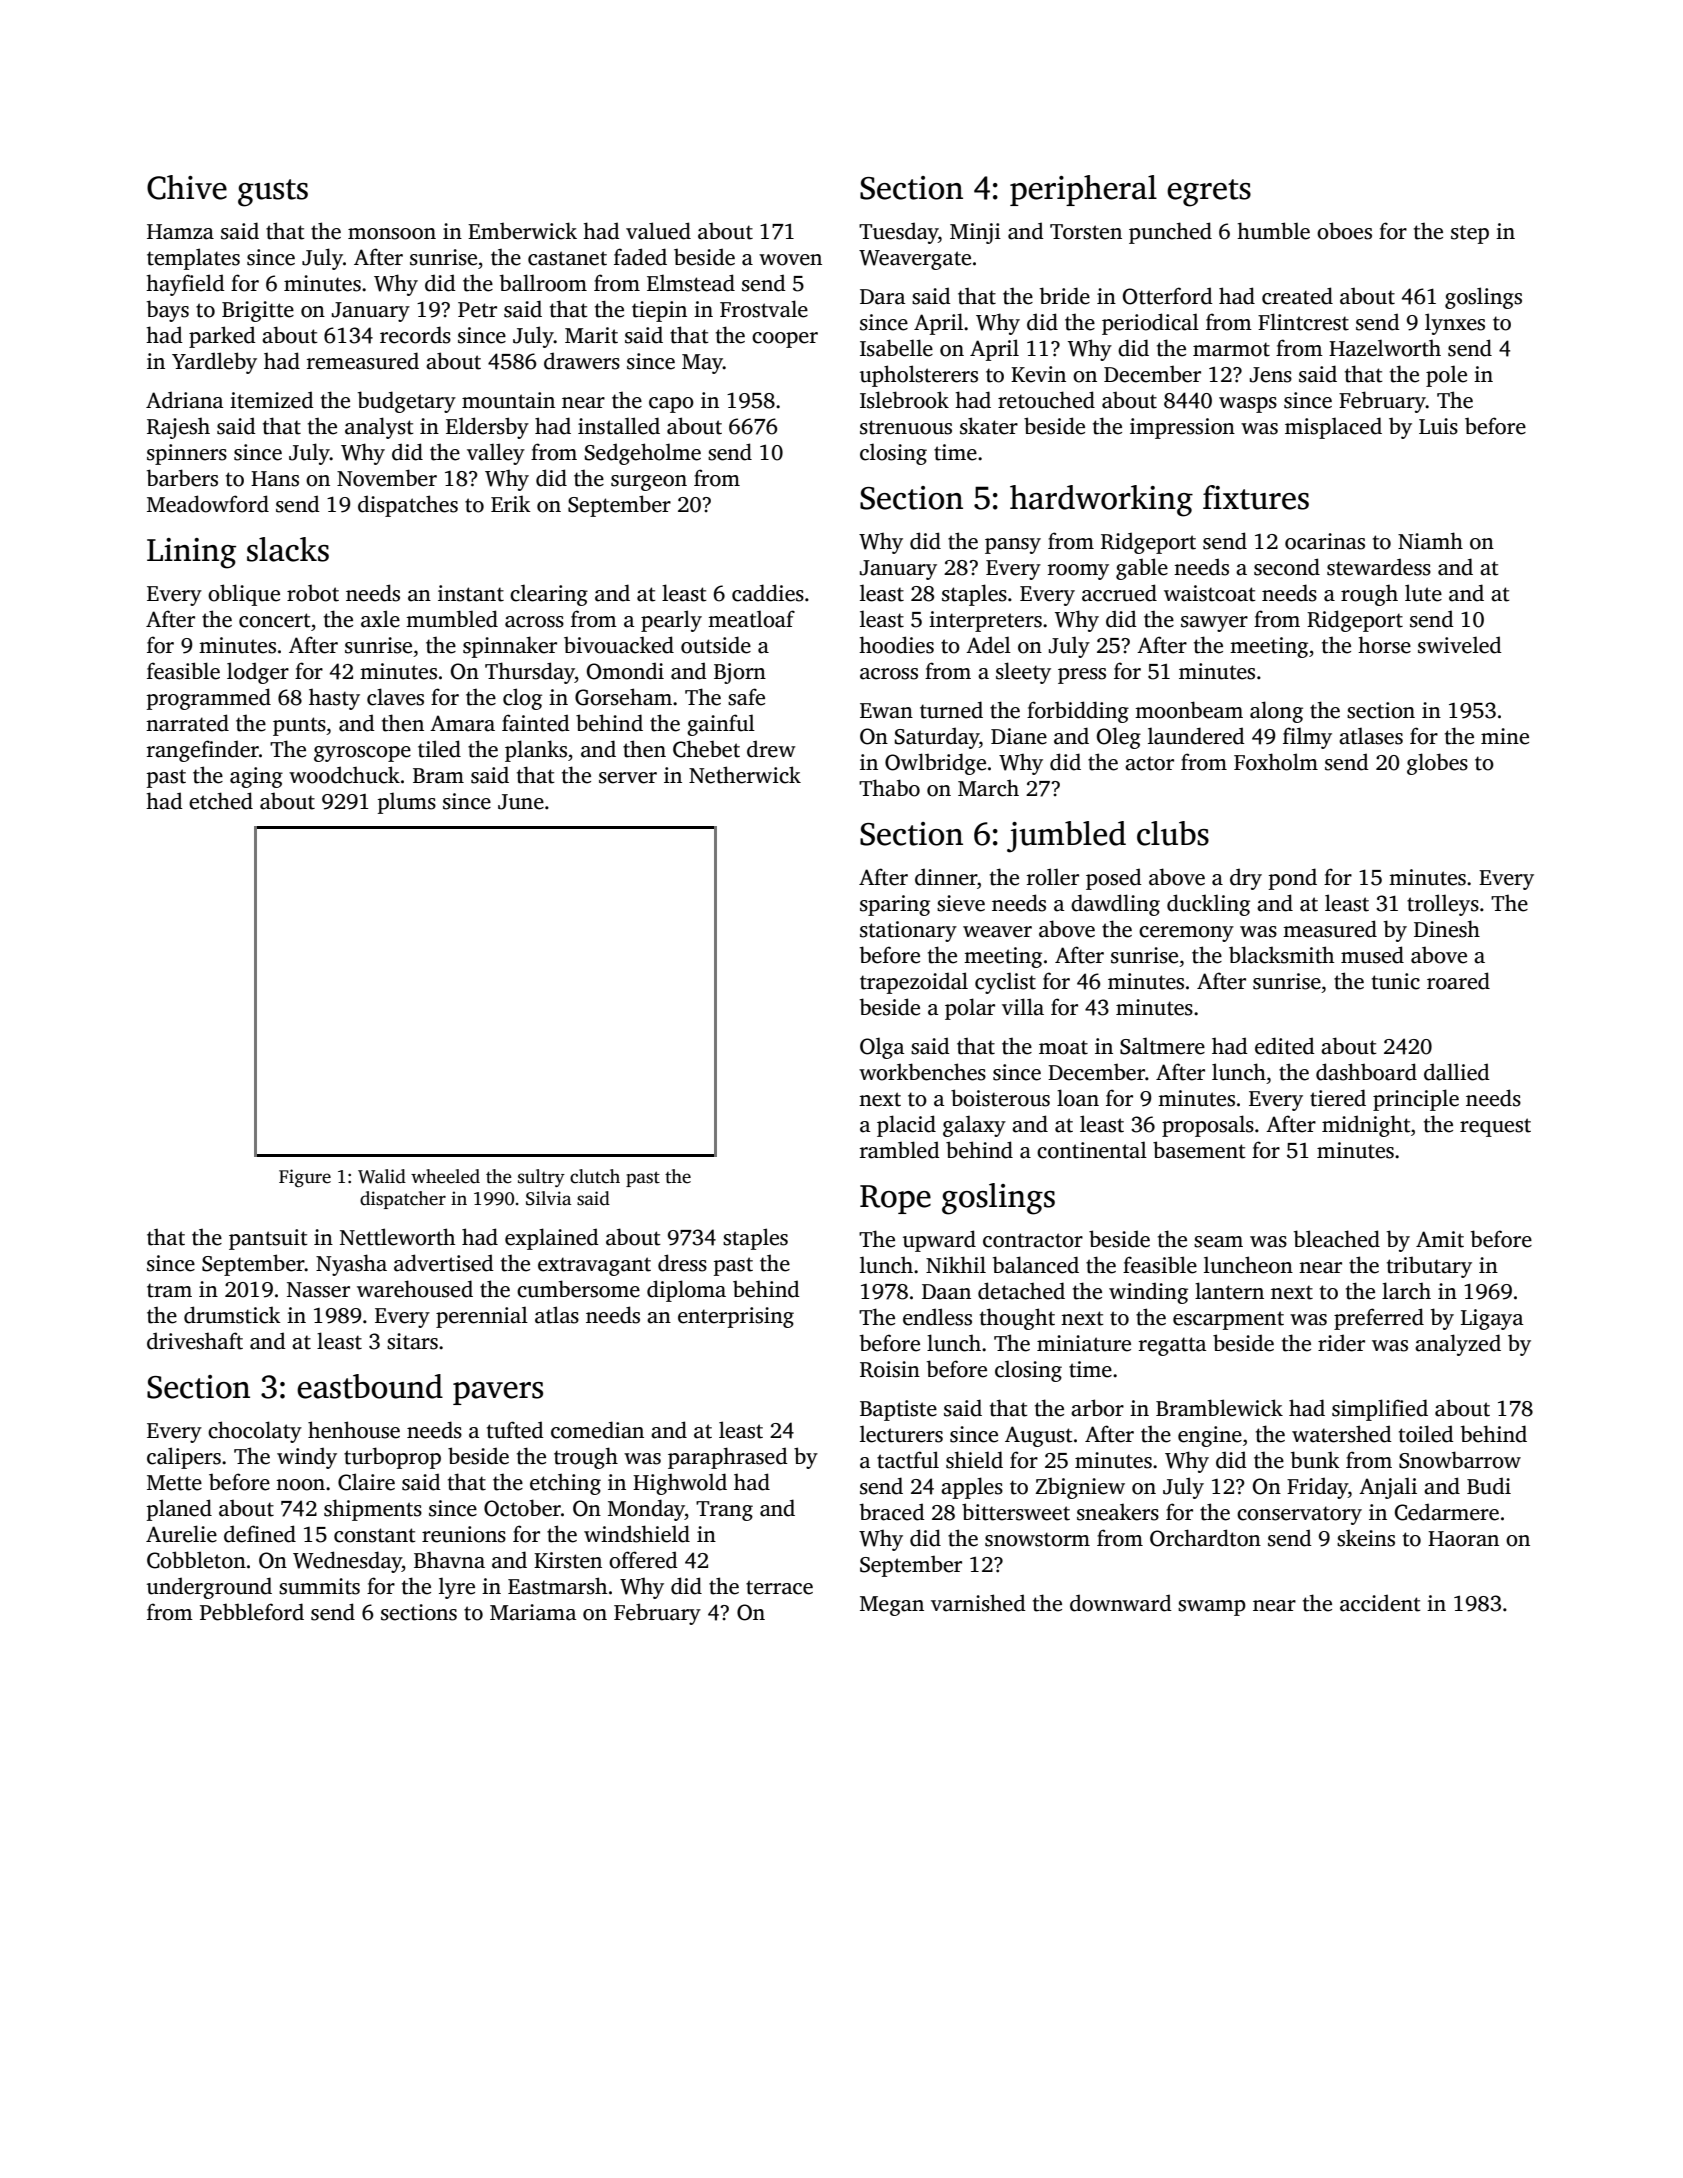 This screenshot has height=2178, width=1683. What do you see at coordinates (1457, 1072) in the screenshot?
I see `dallied` at bounding box center [1457, 1072].
